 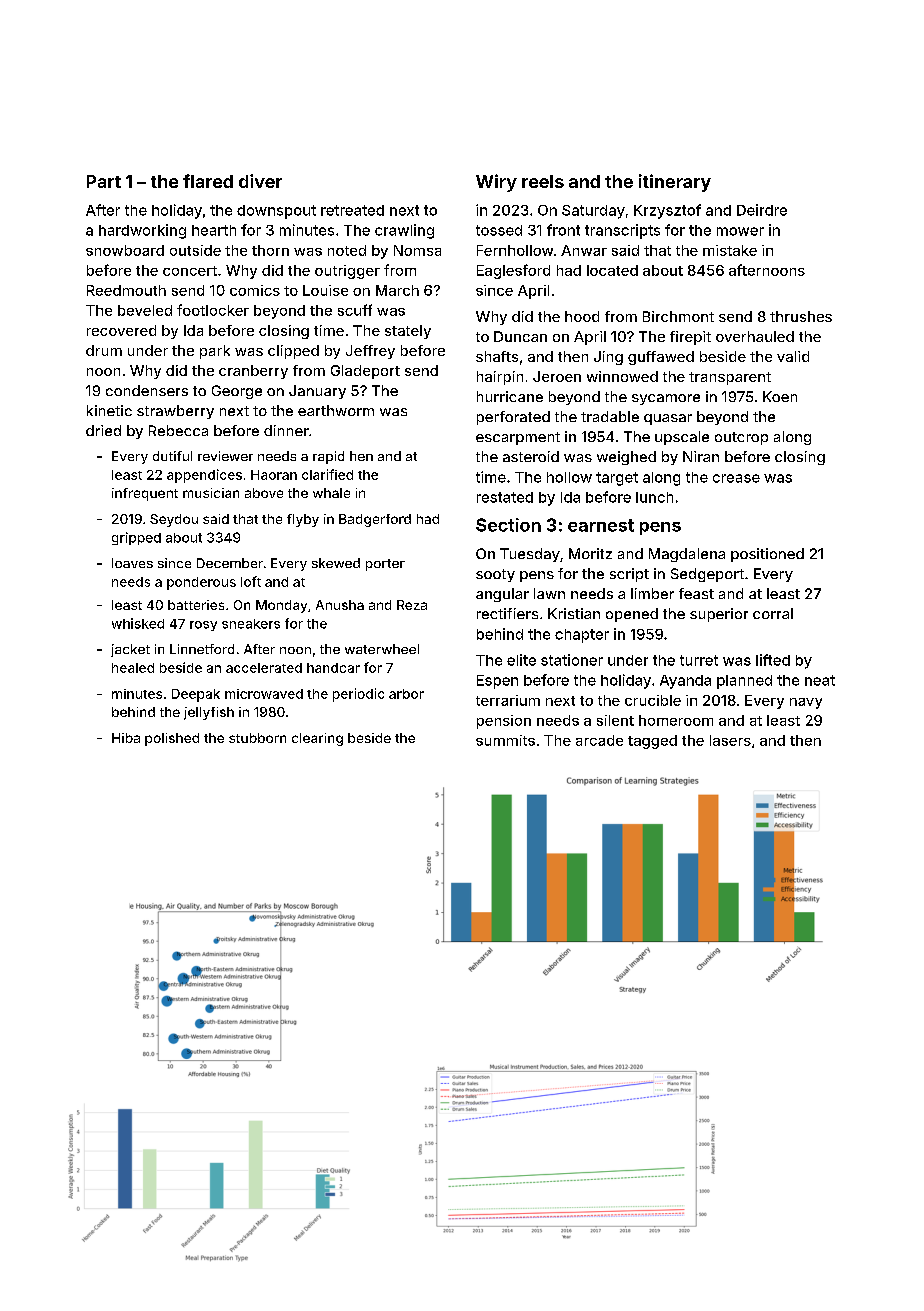 I want to click on Badgerford, so click(x=375, y=520).
